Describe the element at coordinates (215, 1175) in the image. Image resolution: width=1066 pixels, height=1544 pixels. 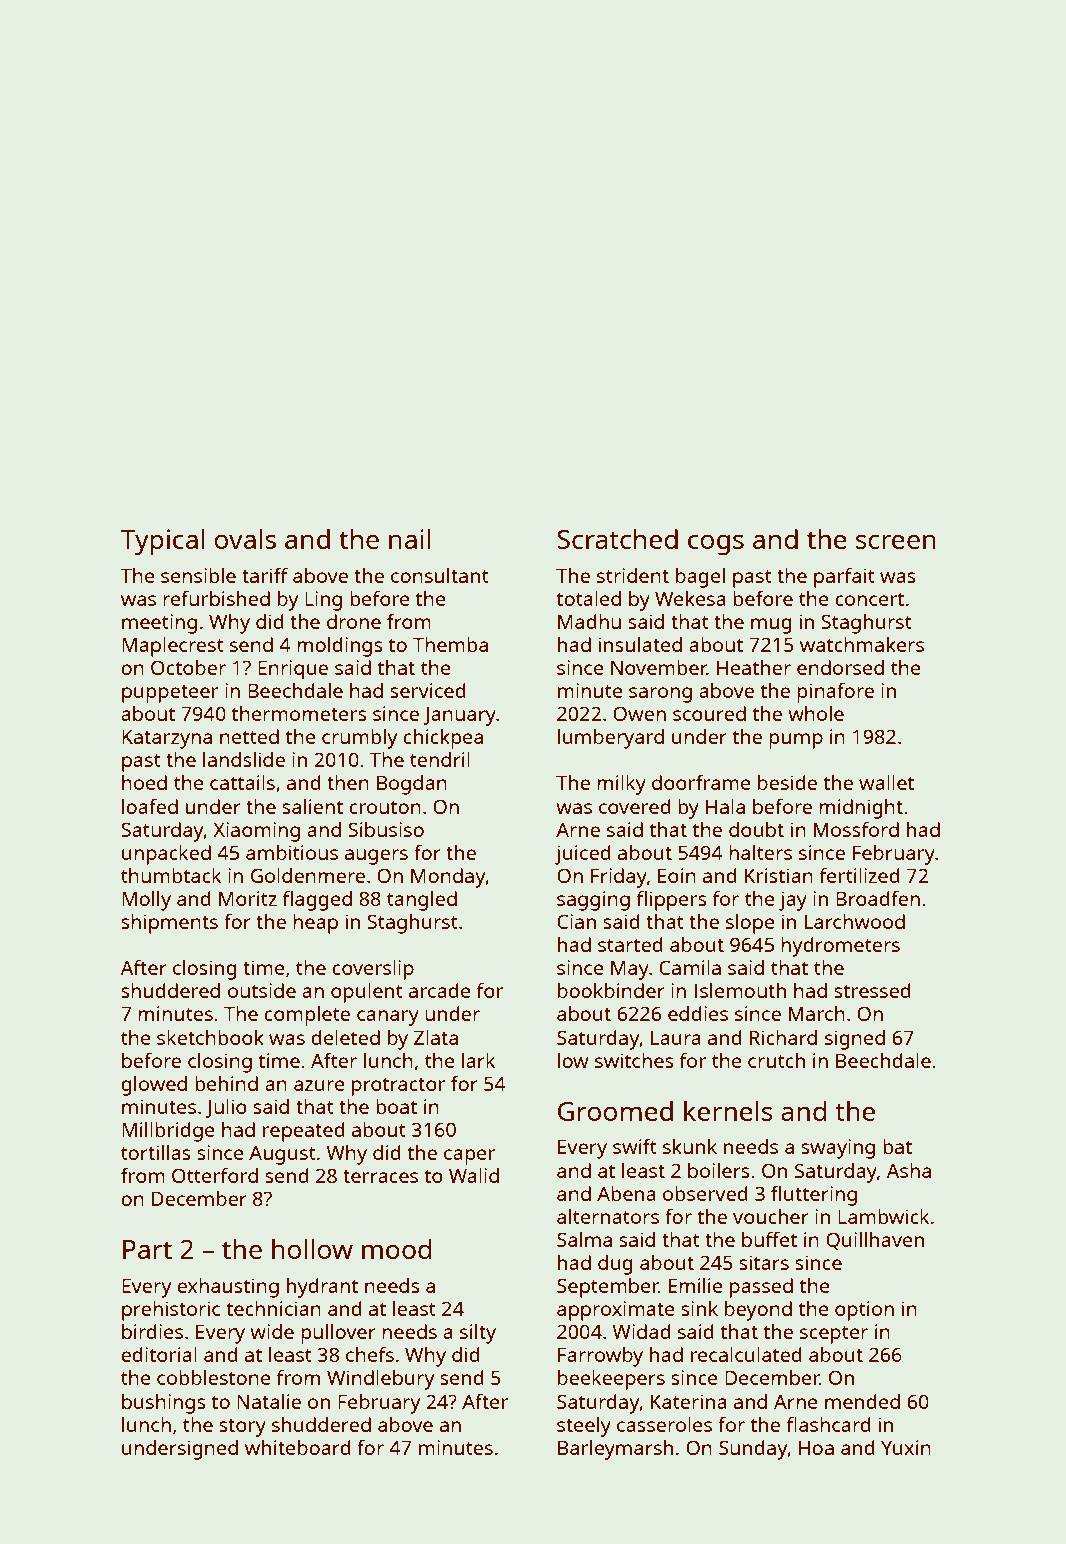
I see `Otterford` at that location.
